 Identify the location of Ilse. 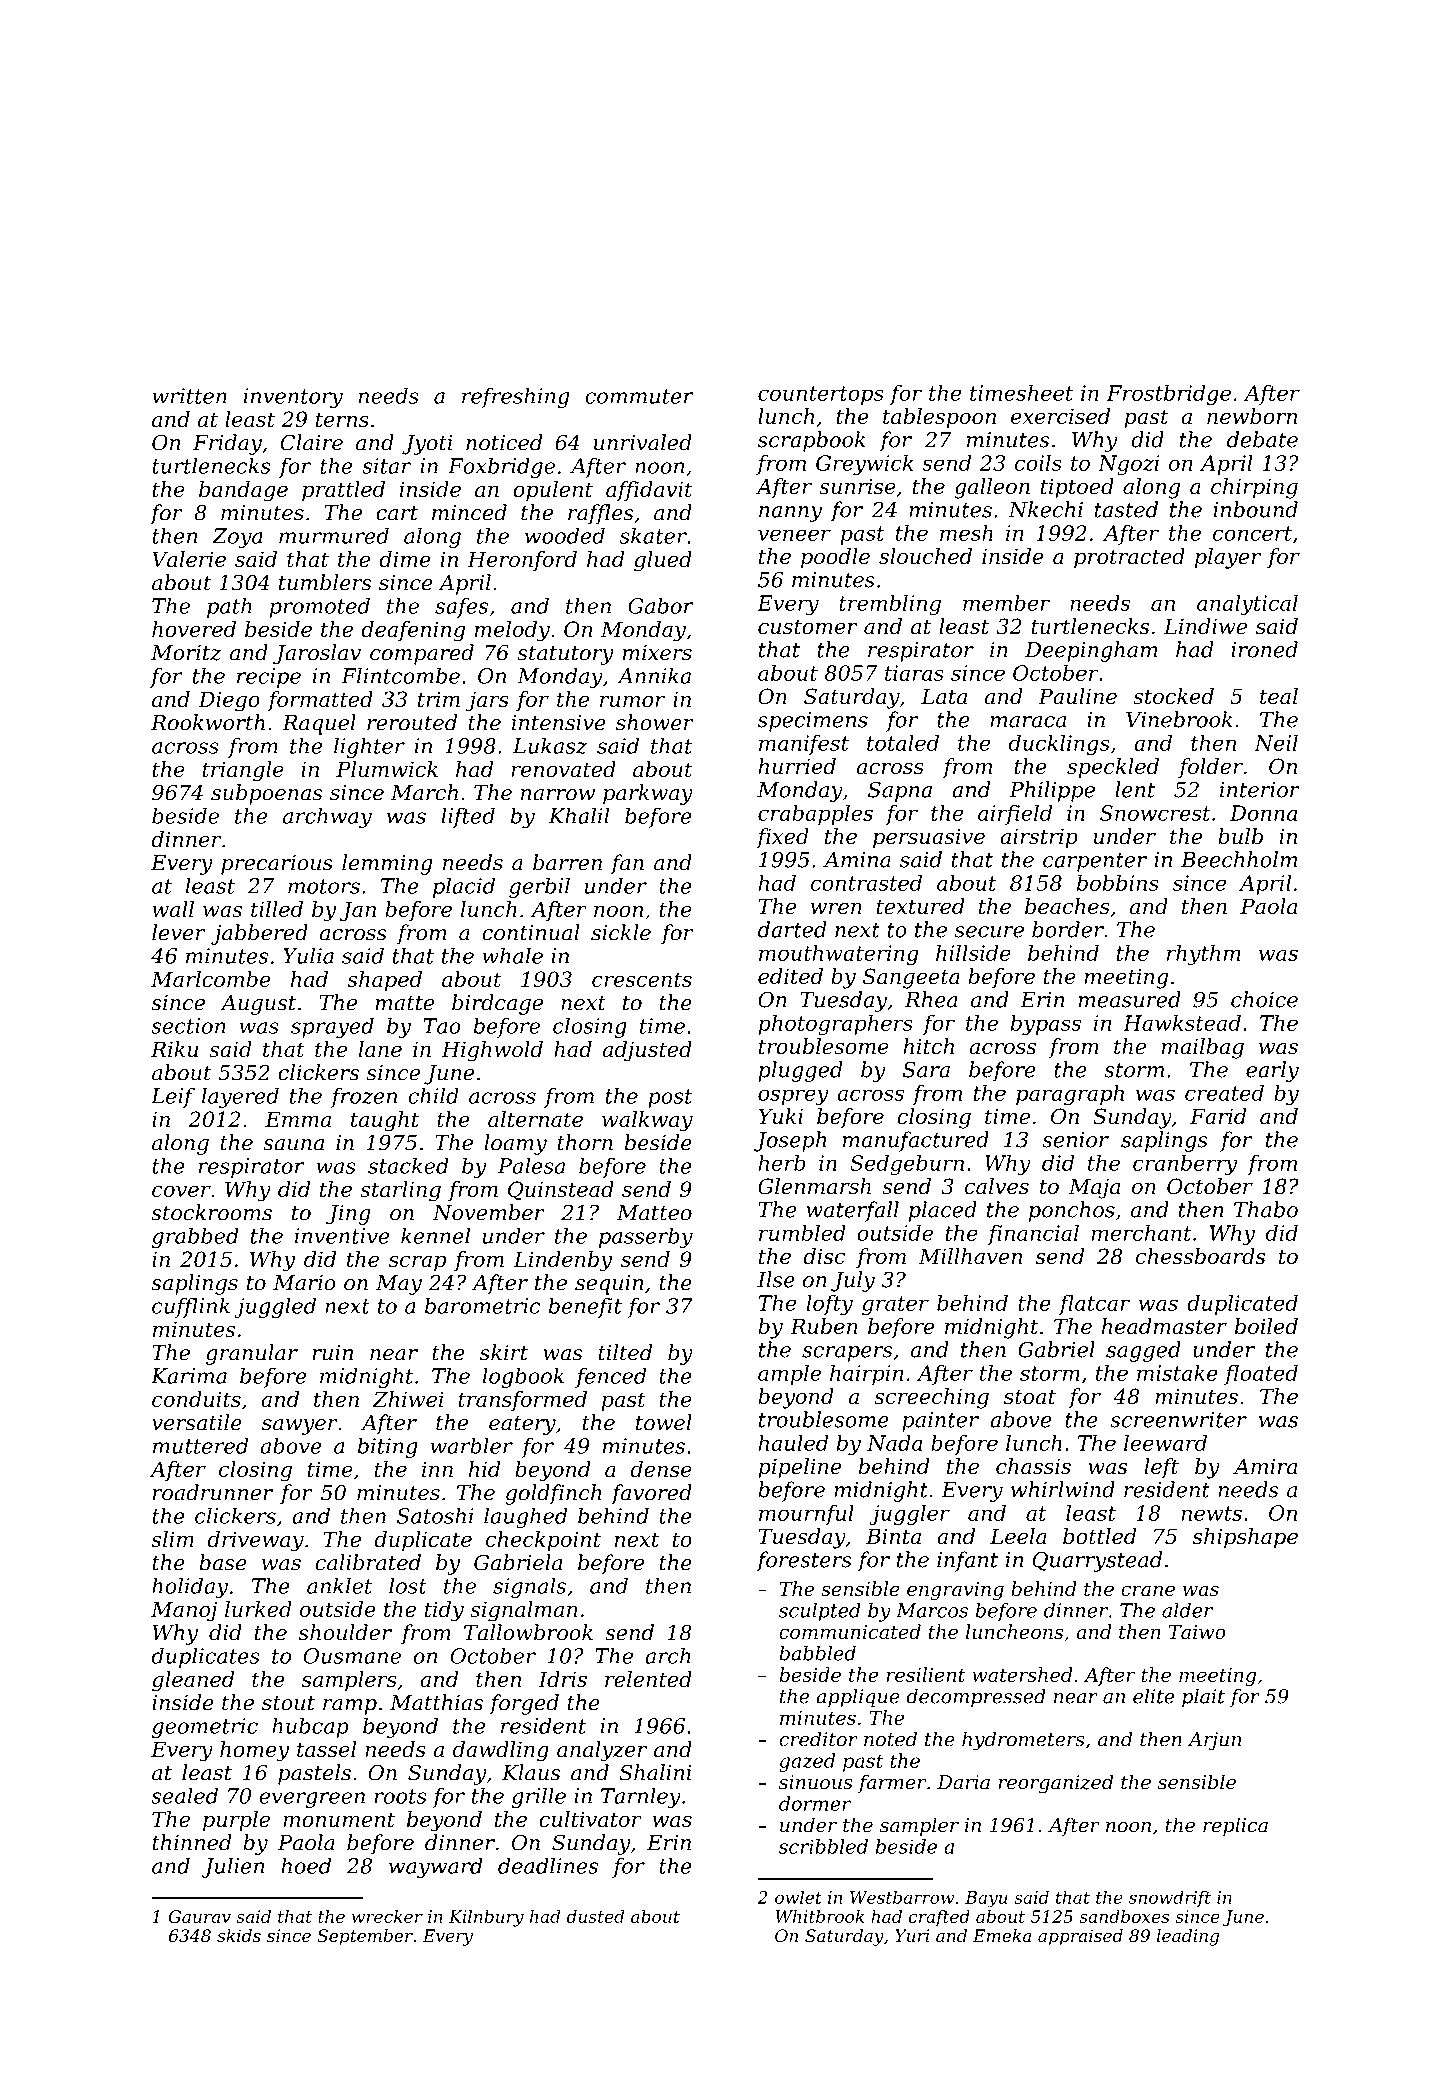
(776, 1279).
